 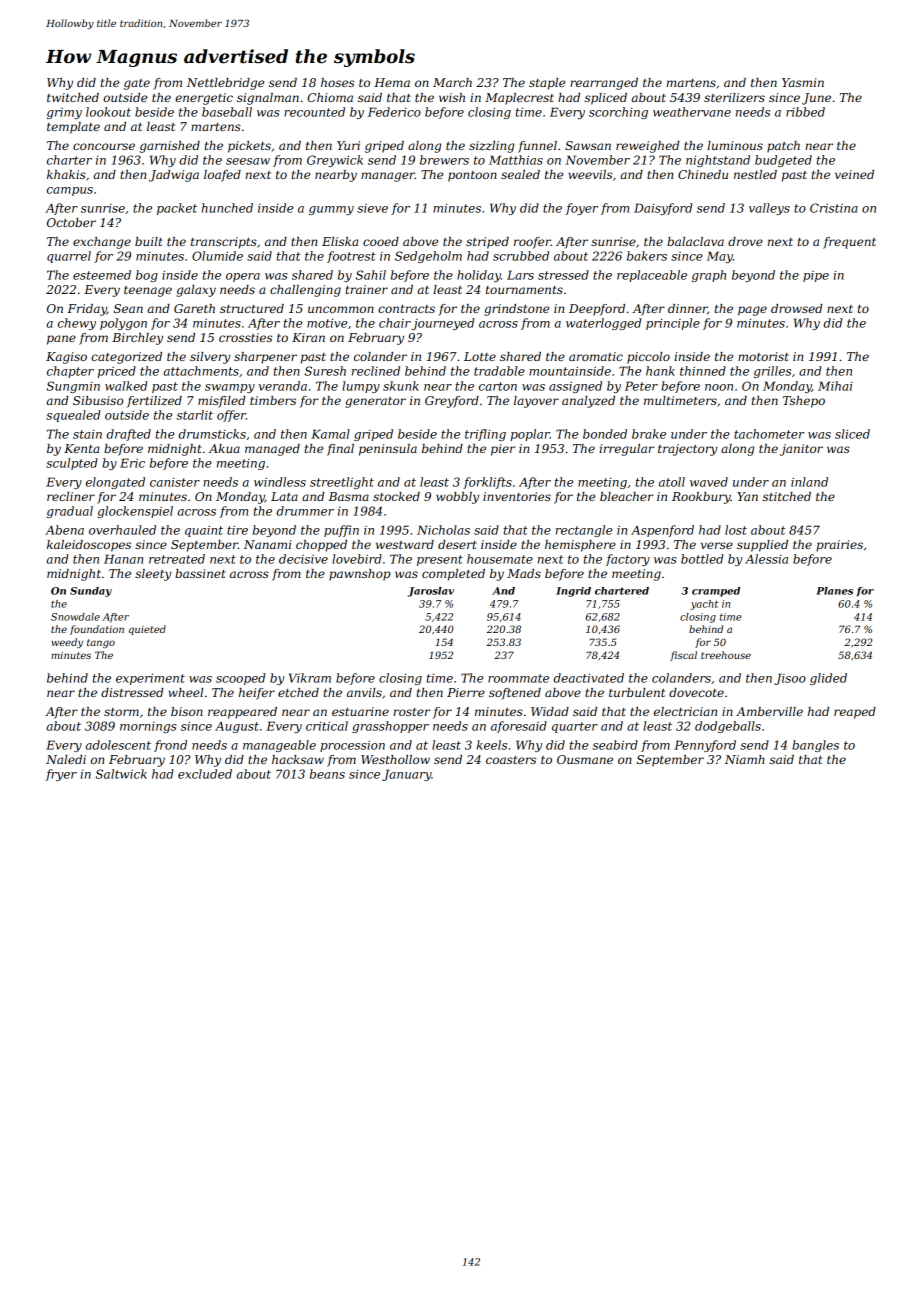 I want to click on foyer, so click(x=582, y=209).
